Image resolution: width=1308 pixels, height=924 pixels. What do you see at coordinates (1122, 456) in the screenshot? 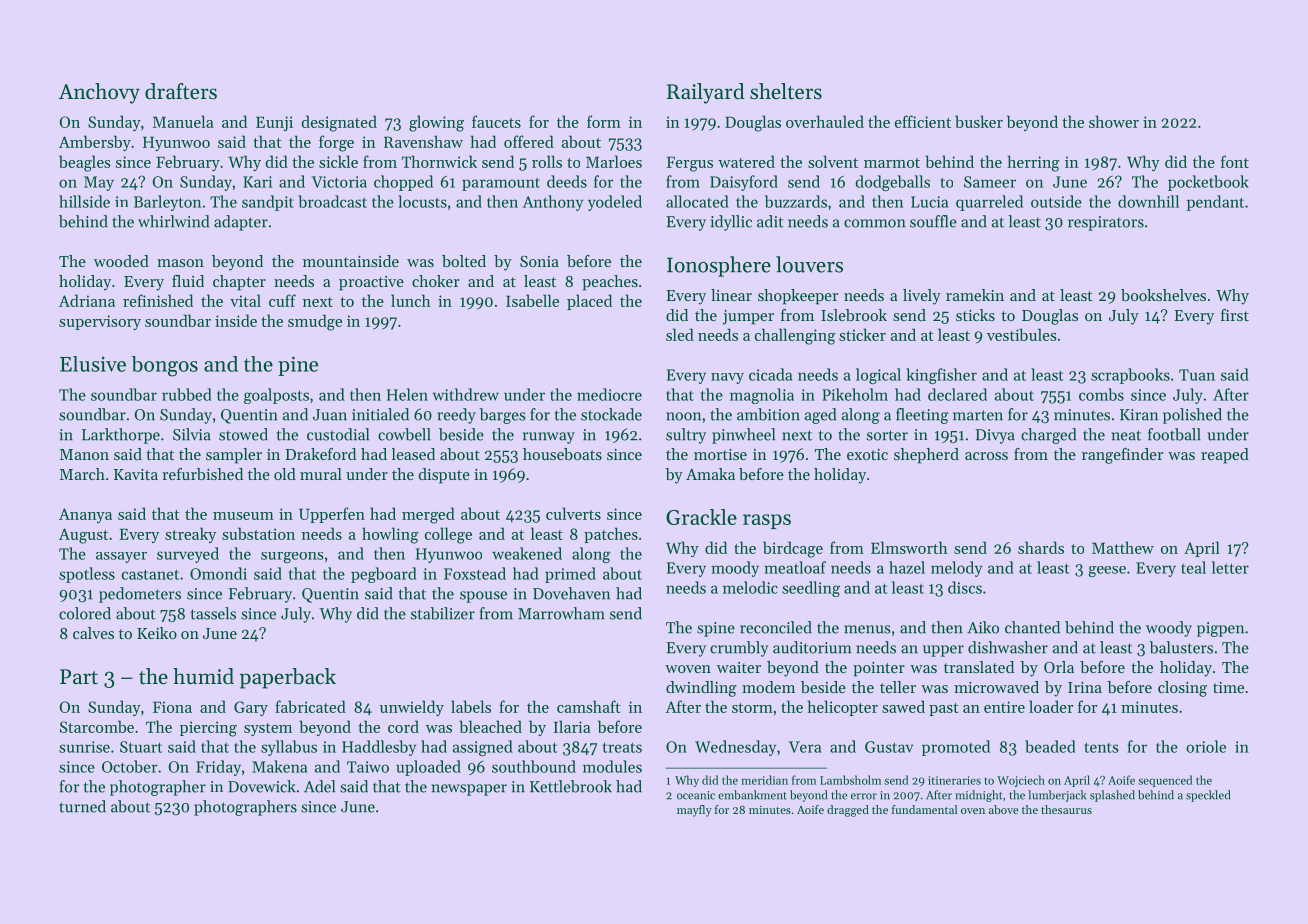
I see `rangefinder` at bounding box center [1122, 456].
